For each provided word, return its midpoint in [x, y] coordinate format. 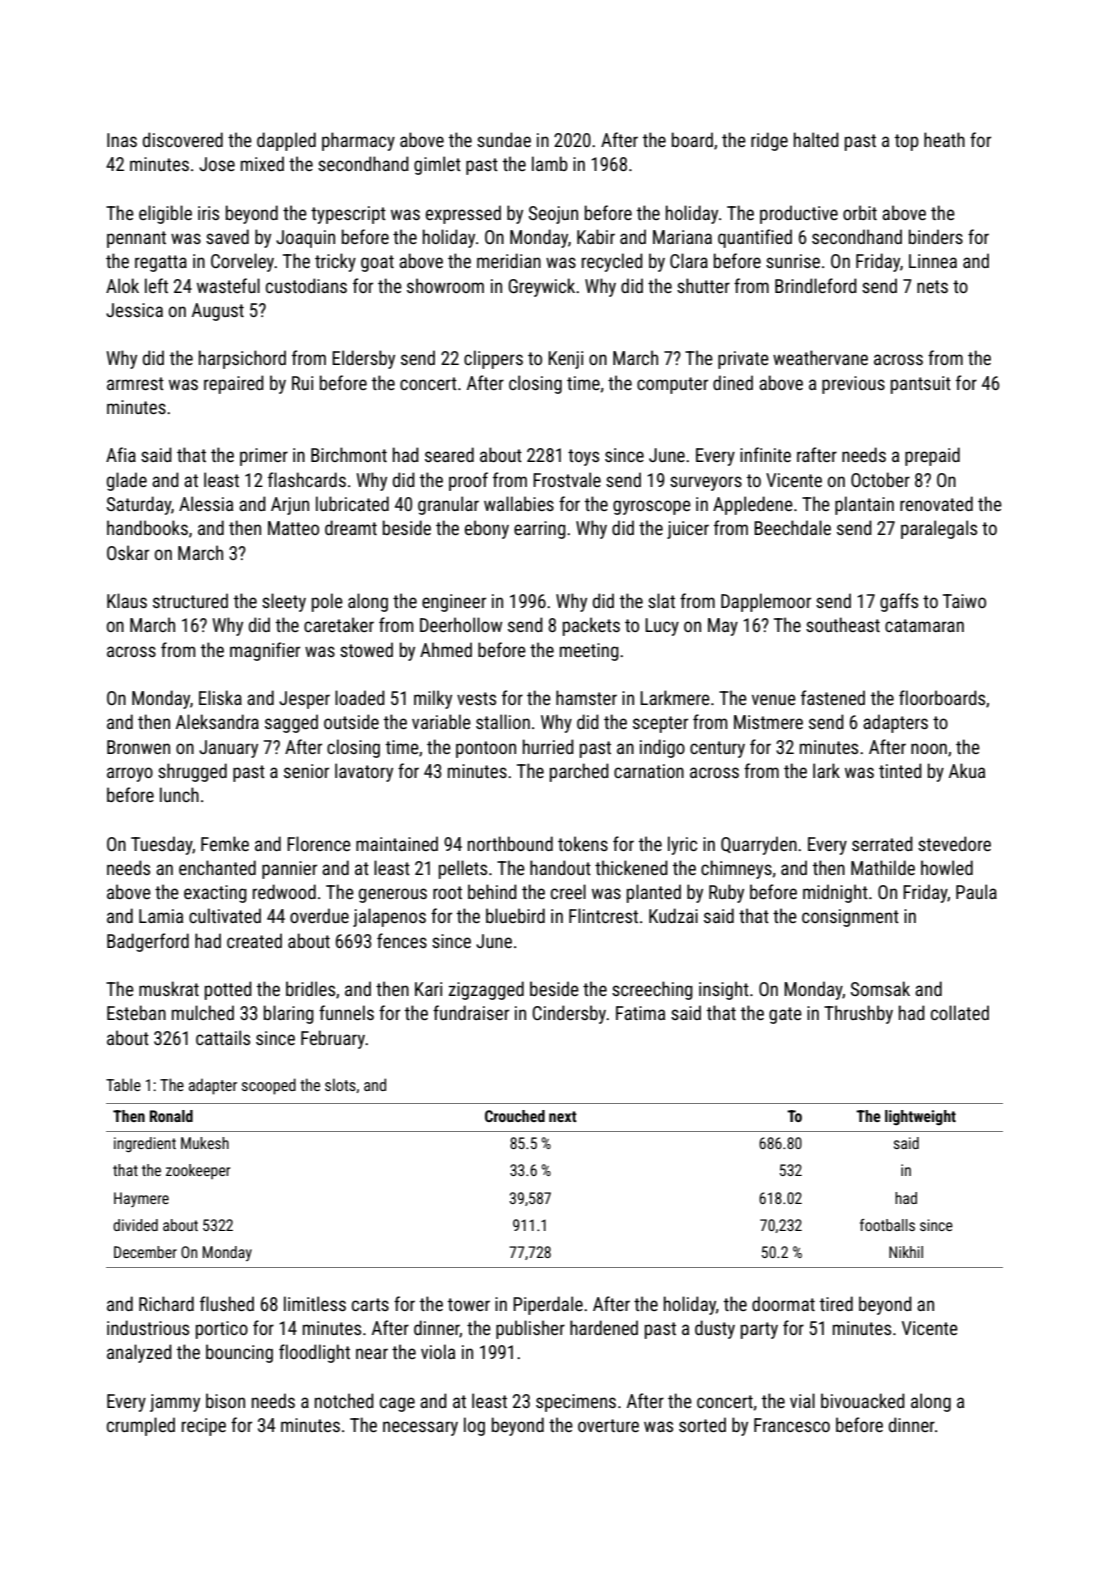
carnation [649, 771]
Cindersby [569, 1014]
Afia [121, 454]
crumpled [141, 1426]
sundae [504, 139]
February [333, 1039]
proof [468, 481]
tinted [900, 770]
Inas [122, 140]
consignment [850, 918]
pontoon [486, 749]
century [717, 749]
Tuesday [162, 845]
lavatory [364, 772]
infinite [765, 454]
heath [944, 139]
